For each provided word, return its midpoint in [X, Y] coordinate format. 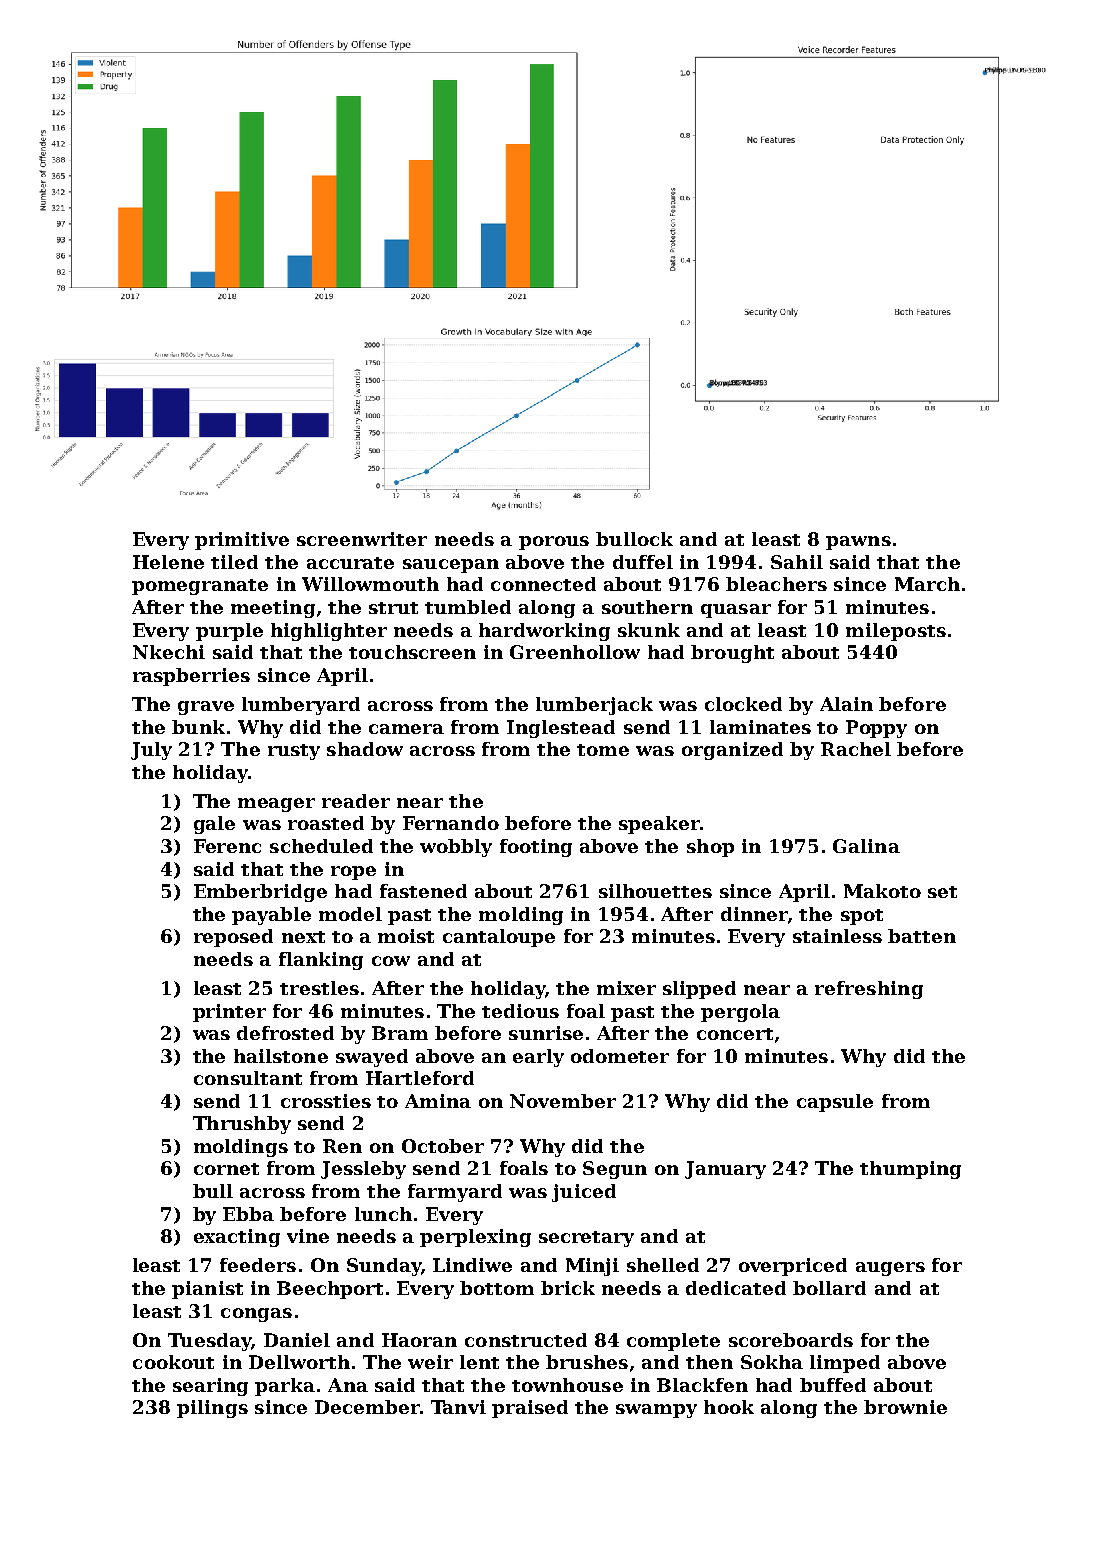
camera [406, 729]
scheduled [321, 846]
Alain [846, 704]
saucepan [451, 566]
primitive [242, 541]
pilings [212, 1409]
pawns [858, 543]
